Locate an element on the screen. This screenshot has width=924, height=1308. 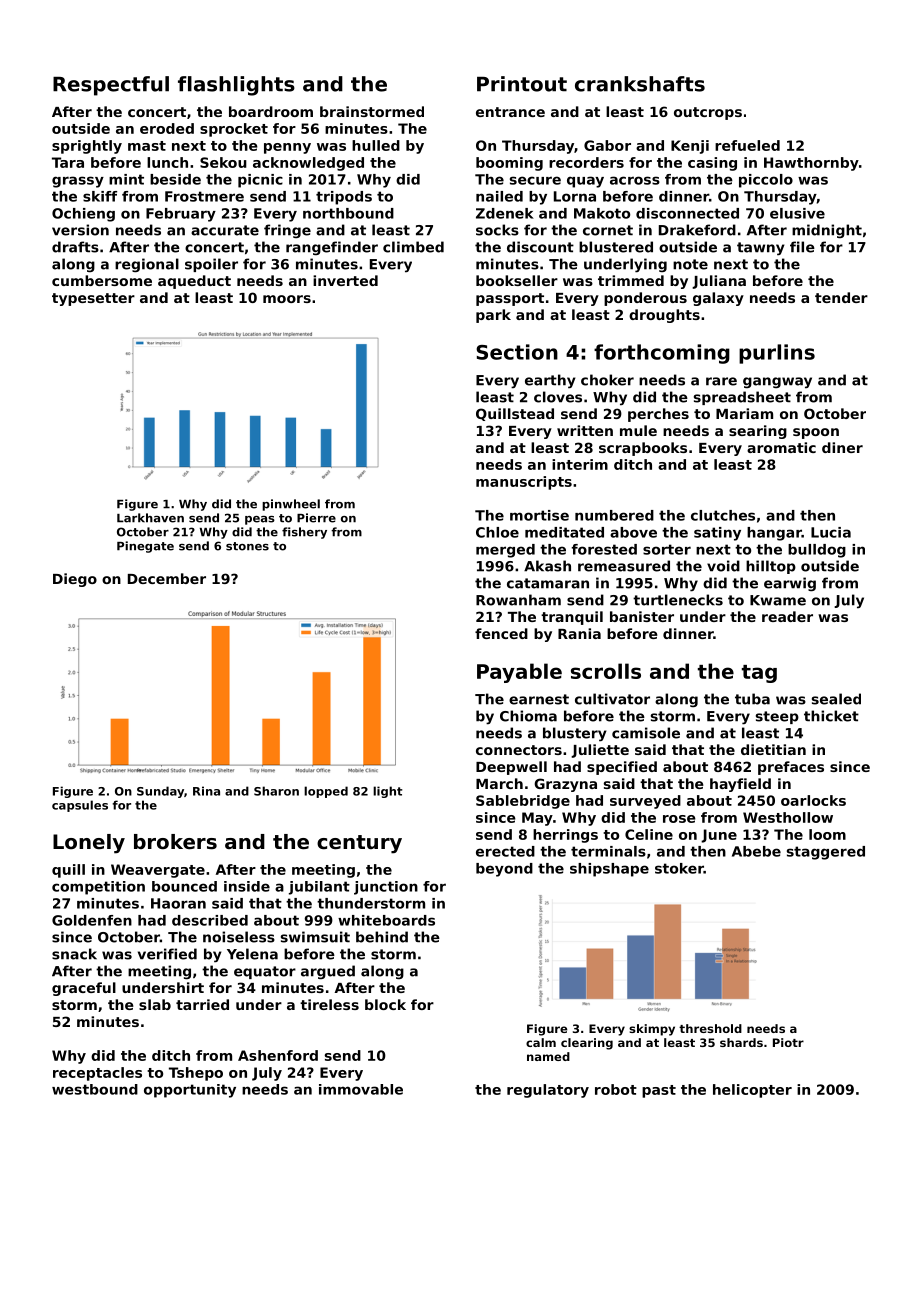
capsules is located at coordinates (80, 806).
